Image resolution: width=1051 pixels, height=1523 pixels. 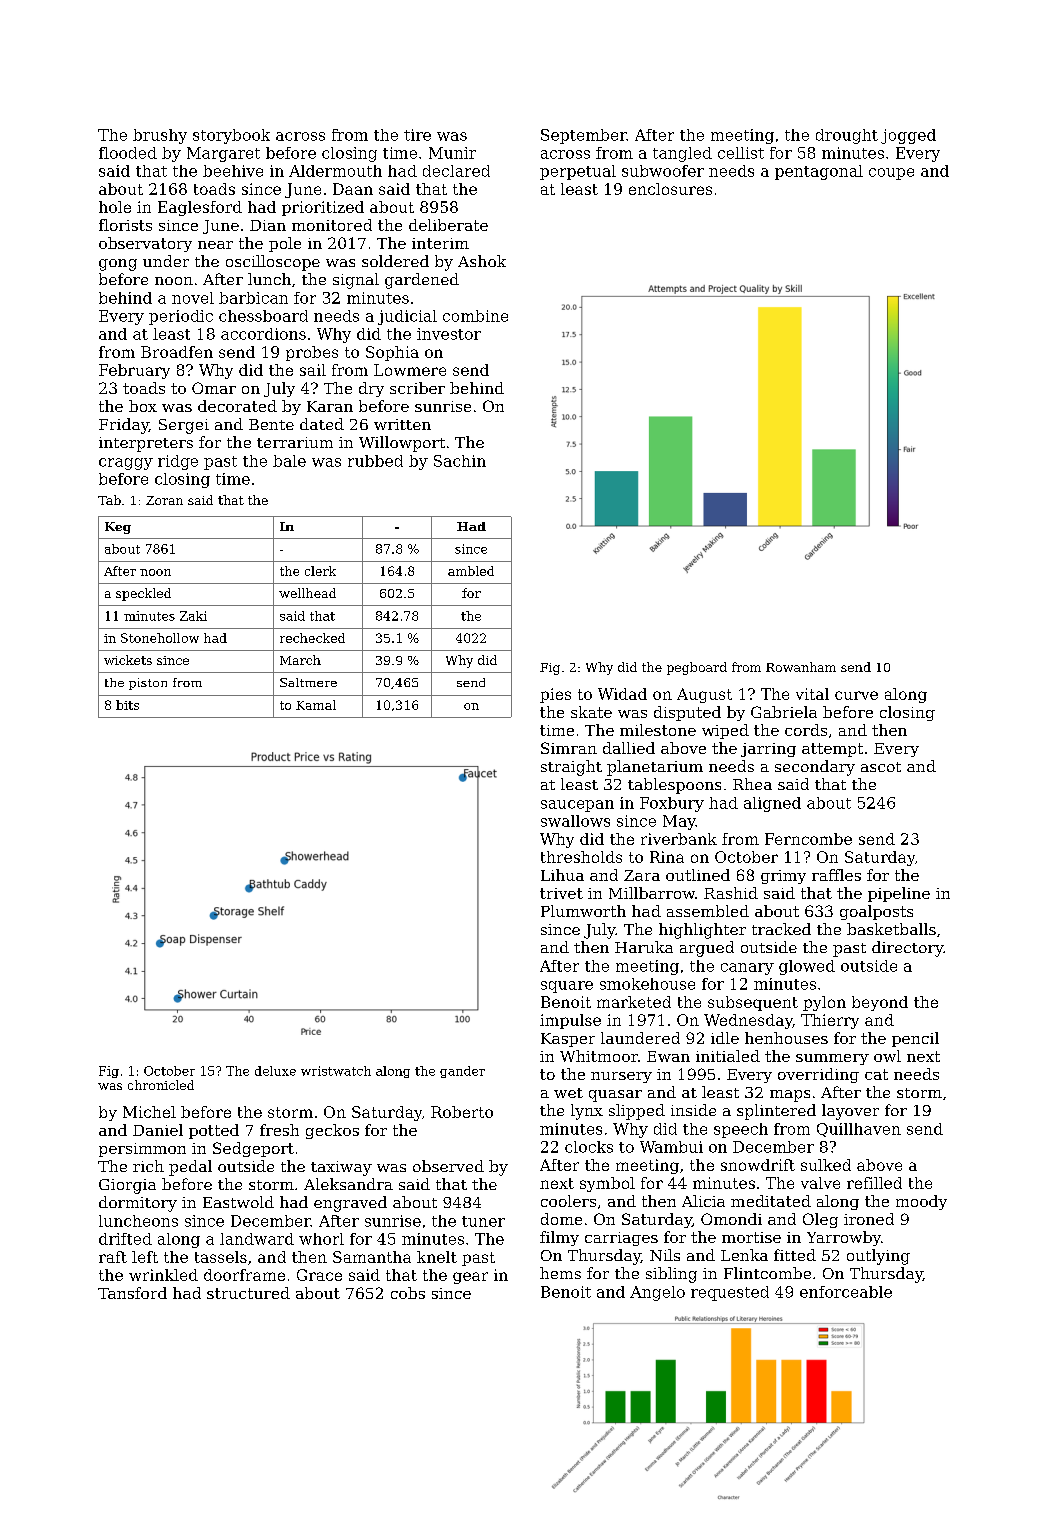 What do you see at coordinates (697, 668) in the screenshot?
I see `pegboard` at bounding box center [697, 668].
